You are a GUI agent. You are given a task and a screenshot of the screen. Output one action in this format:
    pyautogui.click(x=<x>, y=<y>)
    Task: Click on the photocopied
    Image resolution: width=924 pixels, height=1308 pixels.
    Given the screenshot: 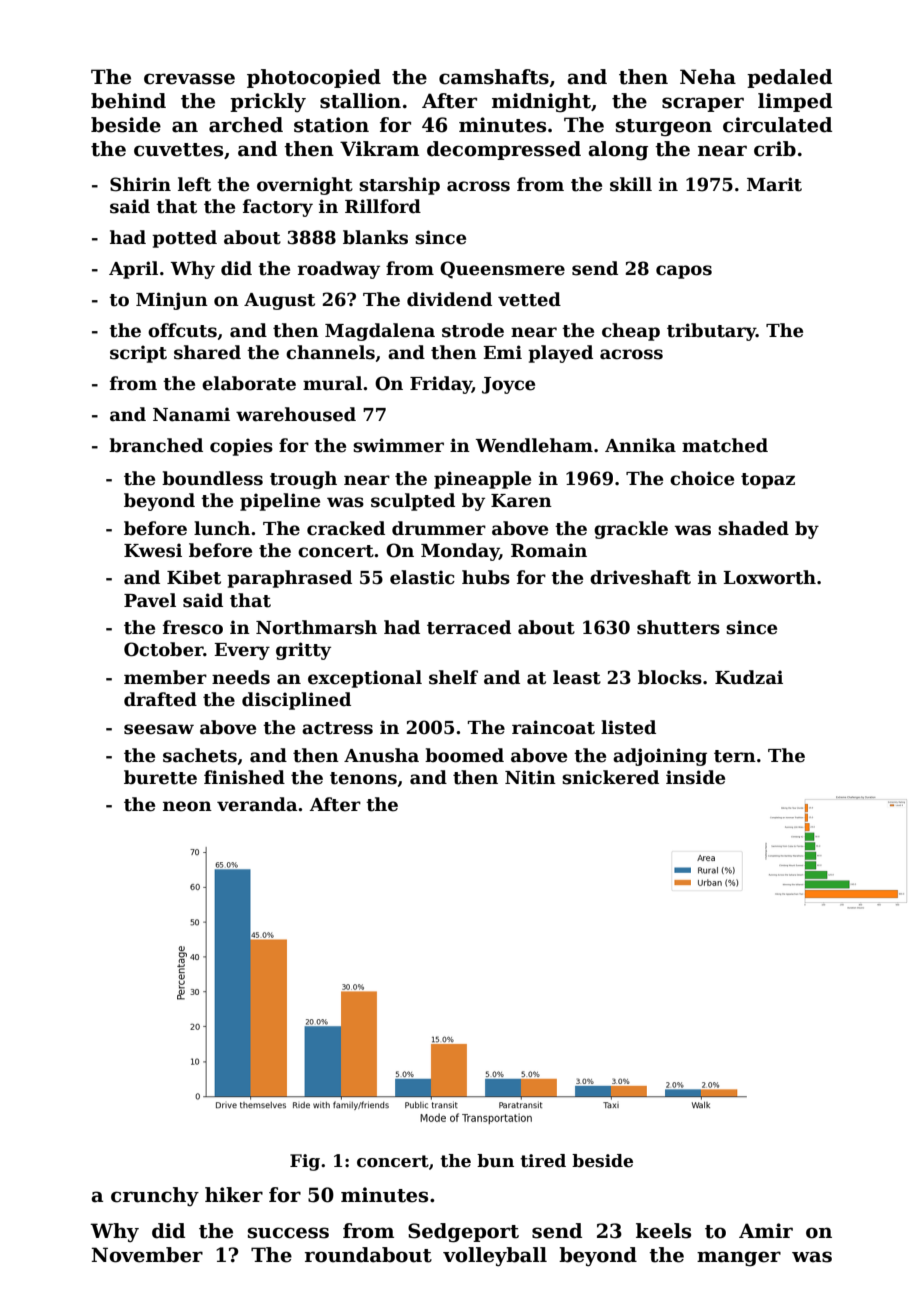 What is the action you would take?
    pyautogui.click(x=314, y=78)
